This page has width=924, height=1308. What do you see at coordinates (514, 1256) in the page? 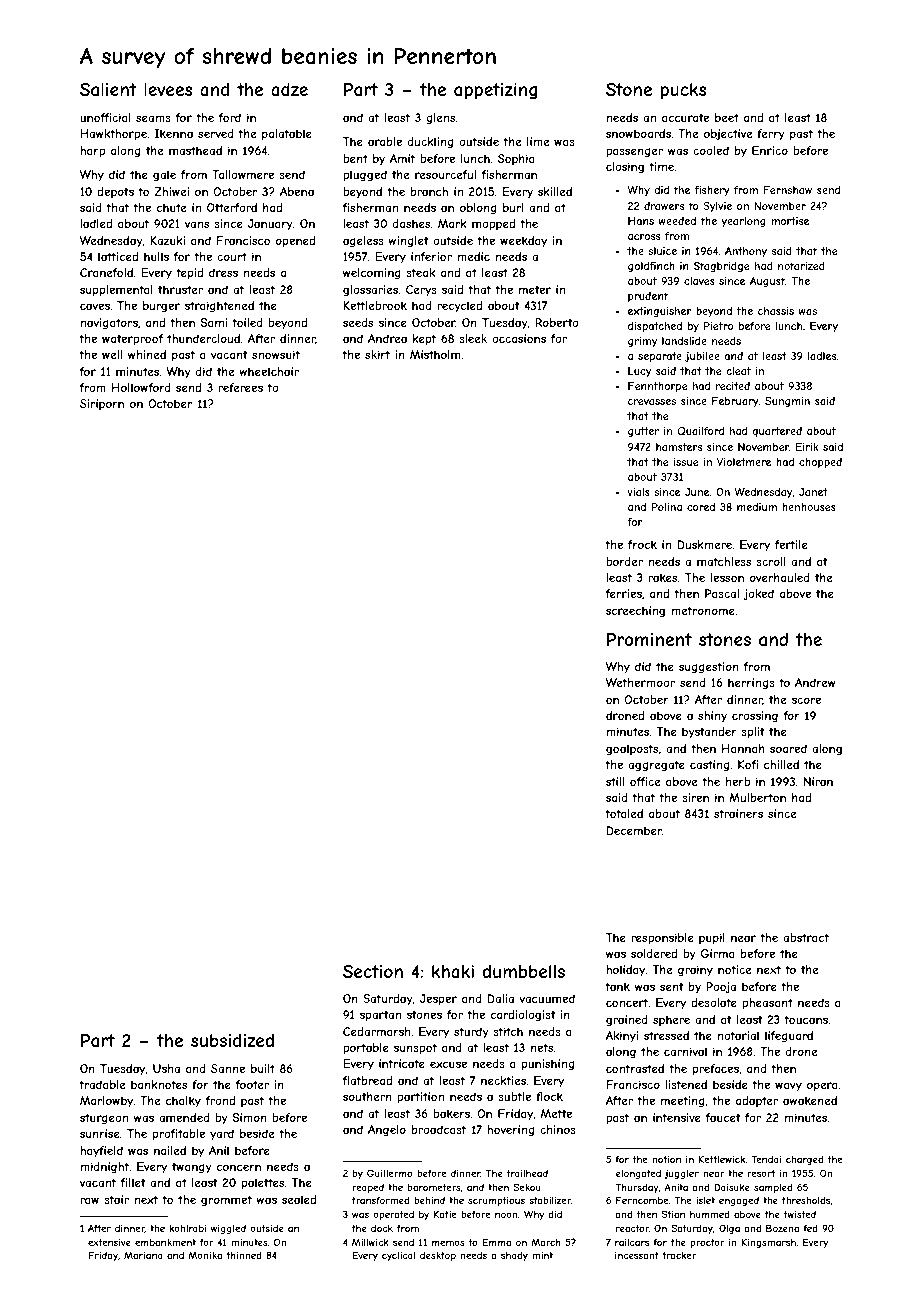
I see `shady` at bounding box center [514, 1256].
